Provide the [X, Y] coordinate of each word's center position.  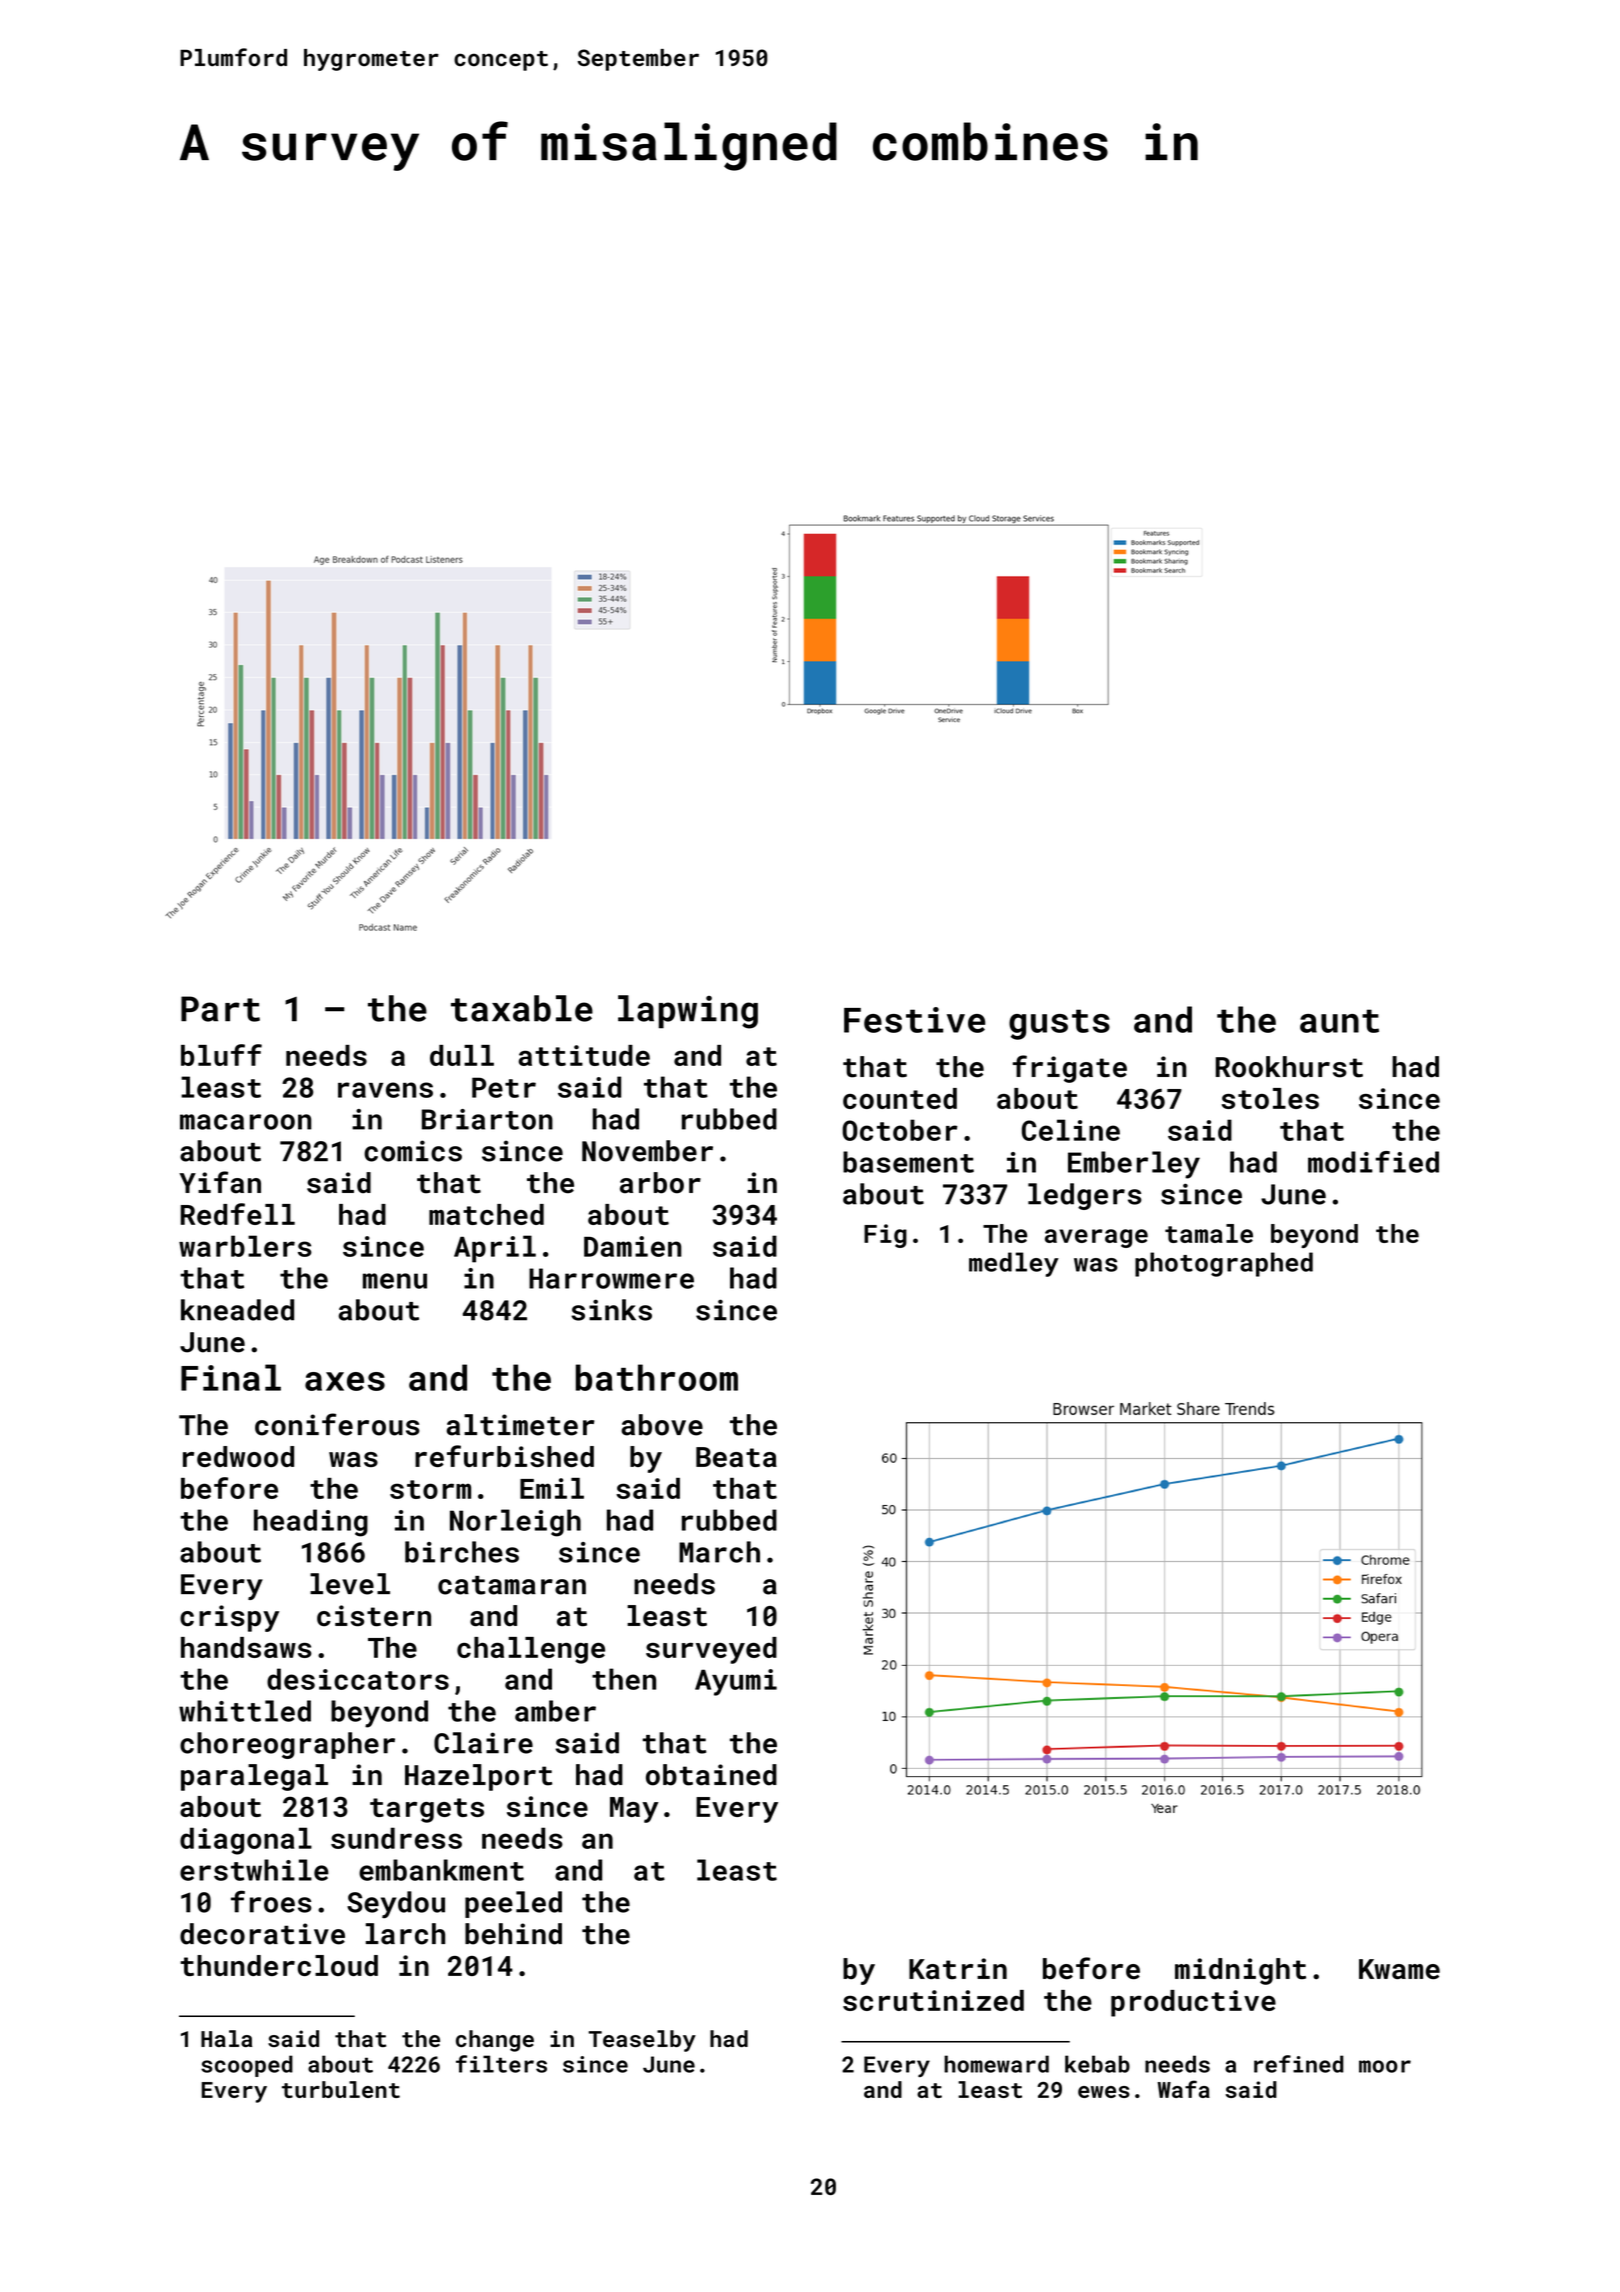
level [350, 1584]
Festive [914, 1020]
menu [395, 1281]
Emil [552, 1488]
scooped [247, 2066]
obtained [711, 1775]
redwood [238, 1456]
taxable [522, 1008]
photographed [1224, 1264]
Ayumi [736, 1682]
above [662, 1425]
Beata [736, 1457]
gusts [1059, 1024]
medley [1014, 1264]
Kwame [1399, 1969]
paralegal [254, 1777]
